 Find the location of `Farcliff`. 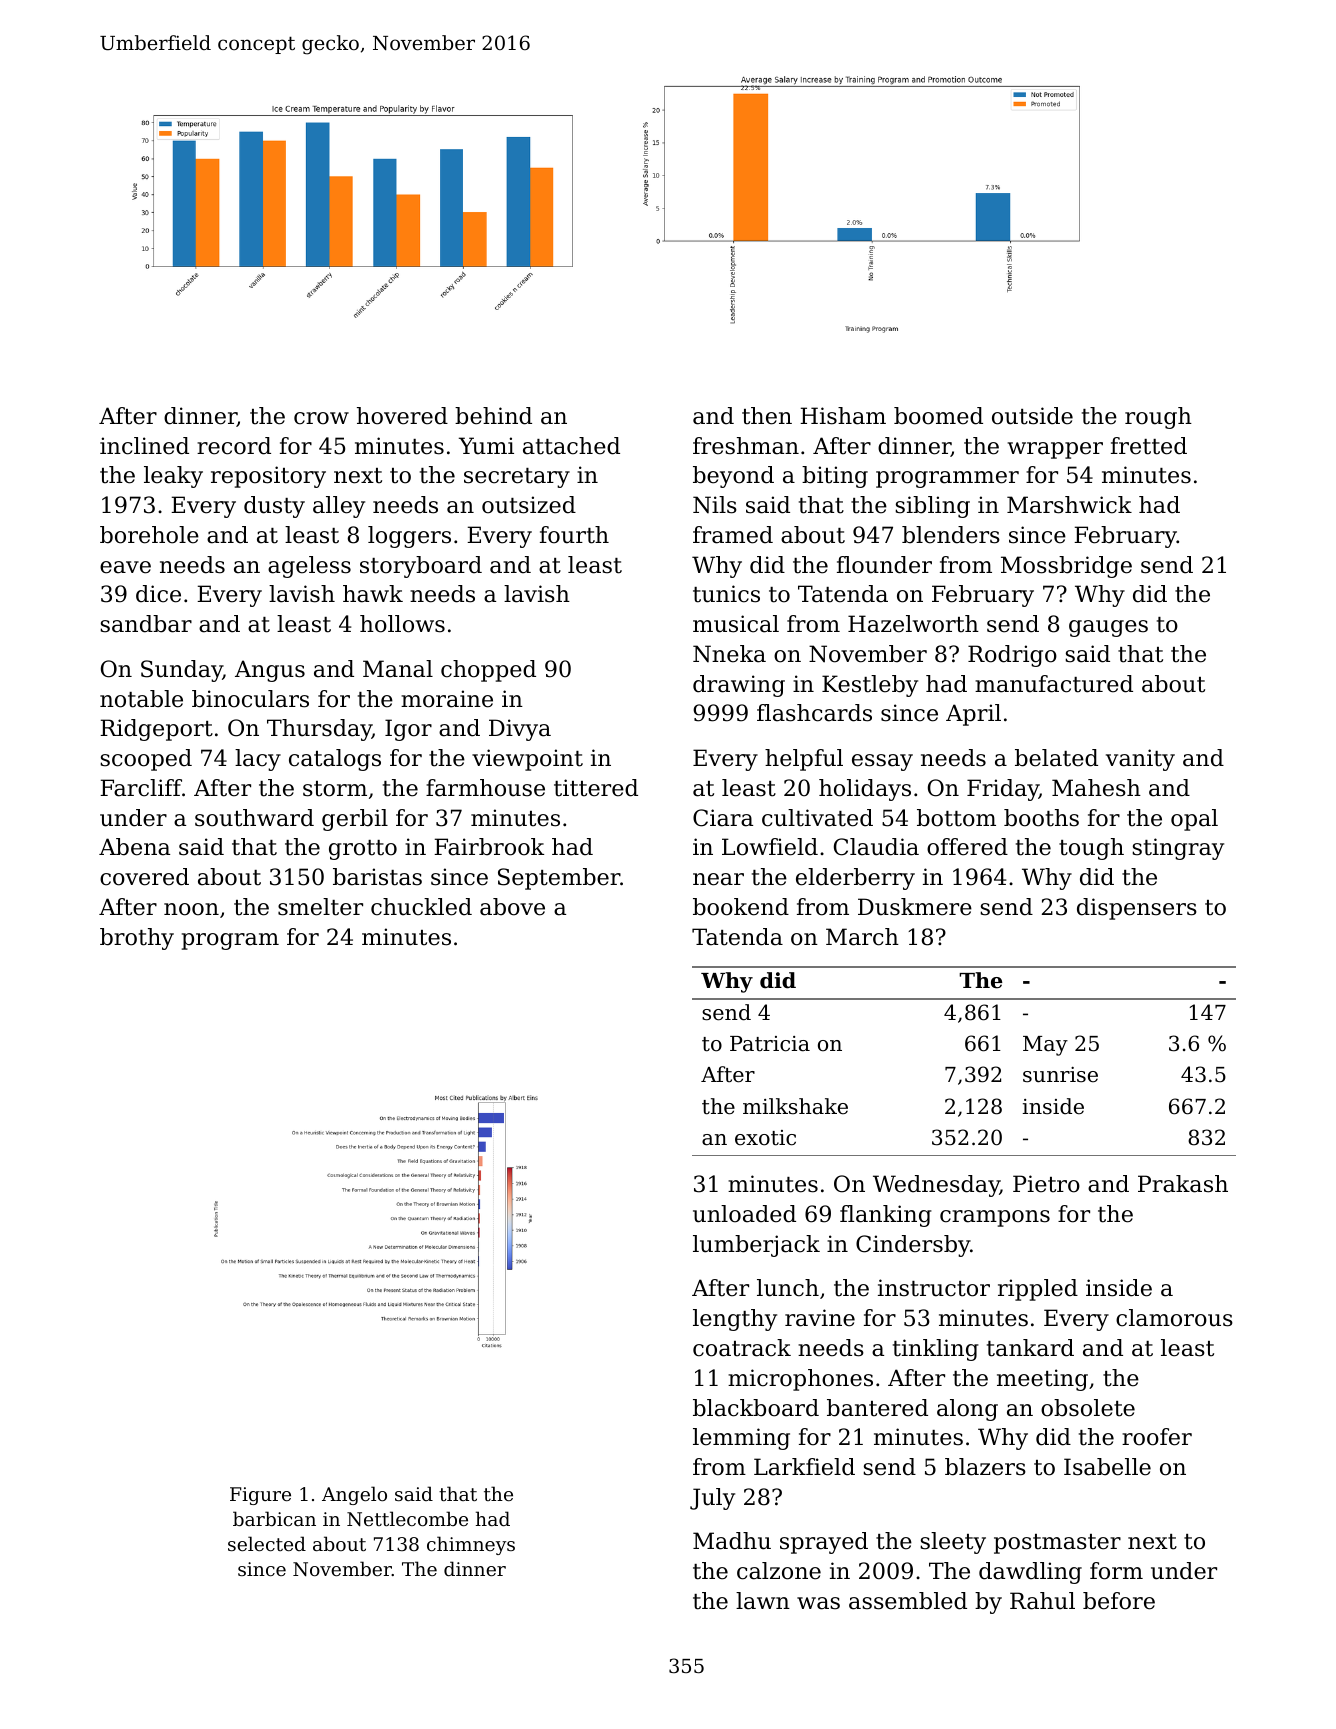

Farcliff is located at coordinates (141, 788).
